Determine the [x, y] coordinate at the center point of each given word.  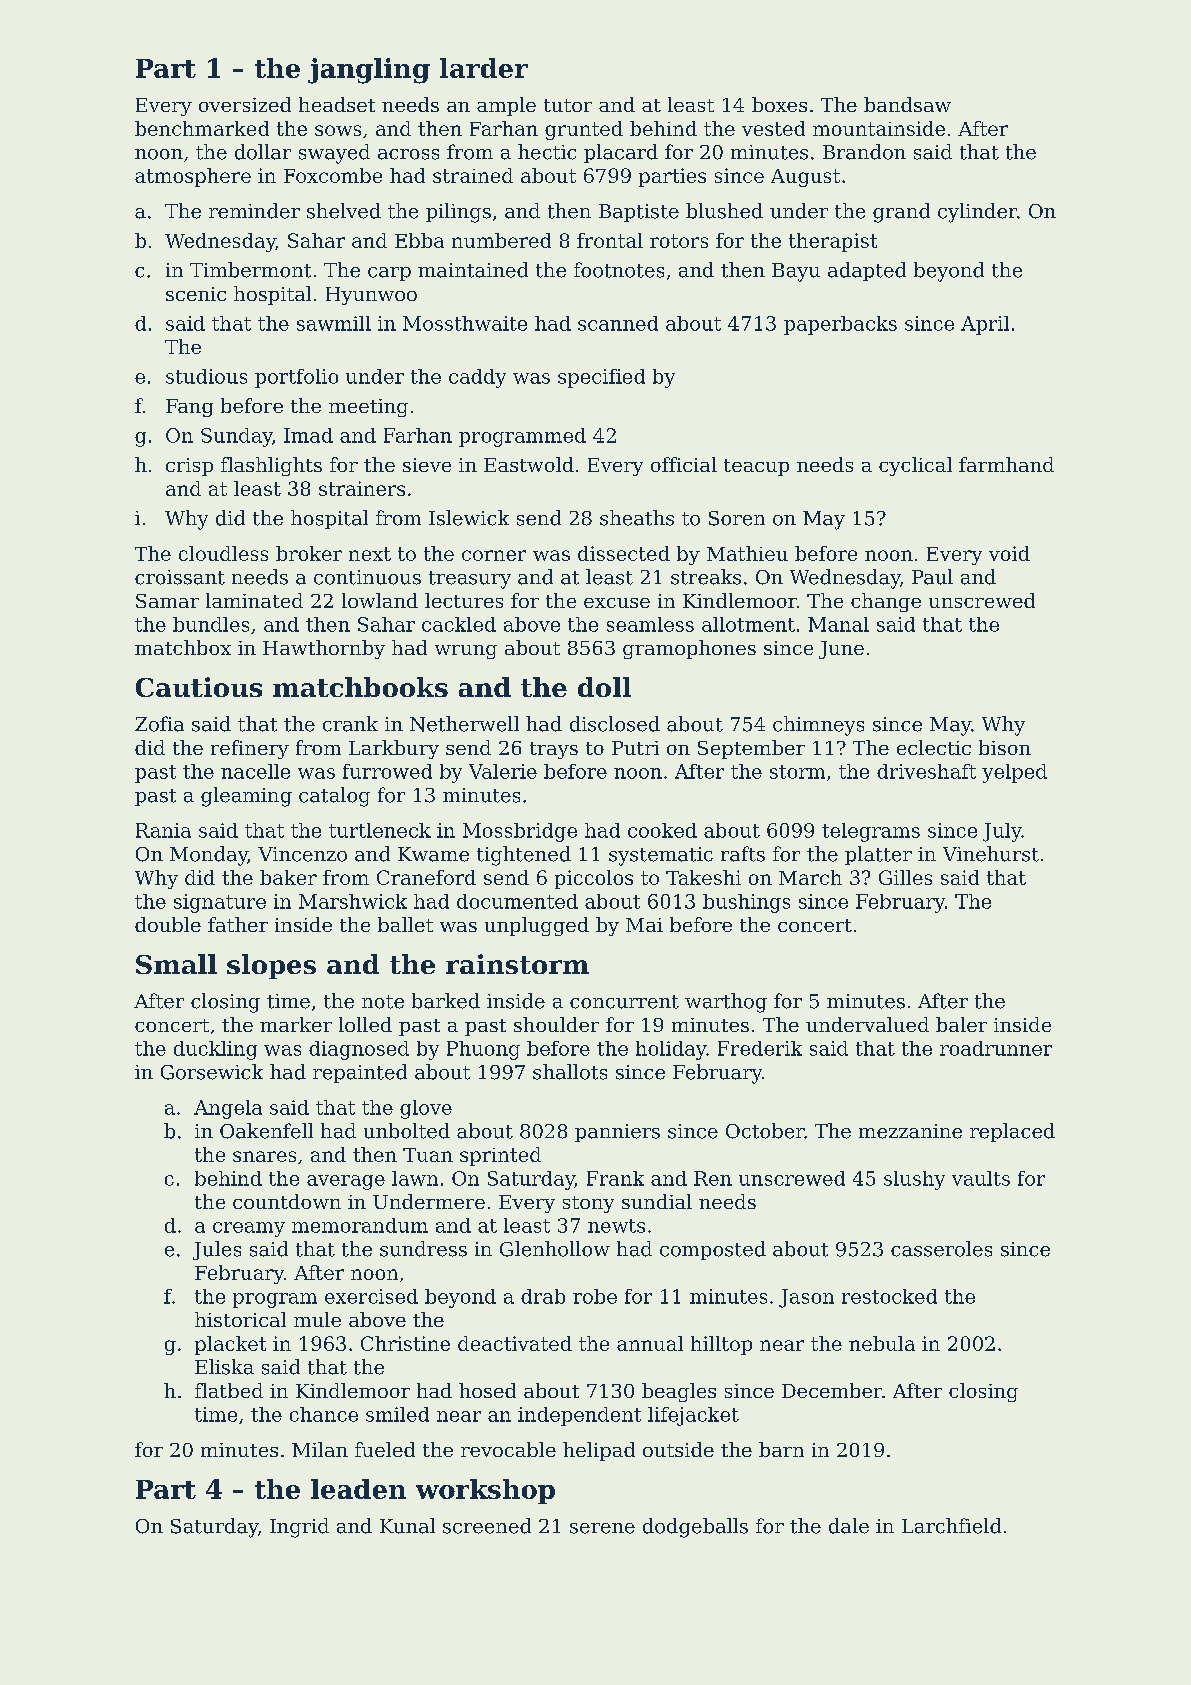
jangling [369, 71]
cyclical [915, 466]
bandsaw [907, 104]
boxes [779, 104]
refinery [250, 749]
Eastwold [529, 464]
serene [602, 1528]
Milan [320, 1449]
